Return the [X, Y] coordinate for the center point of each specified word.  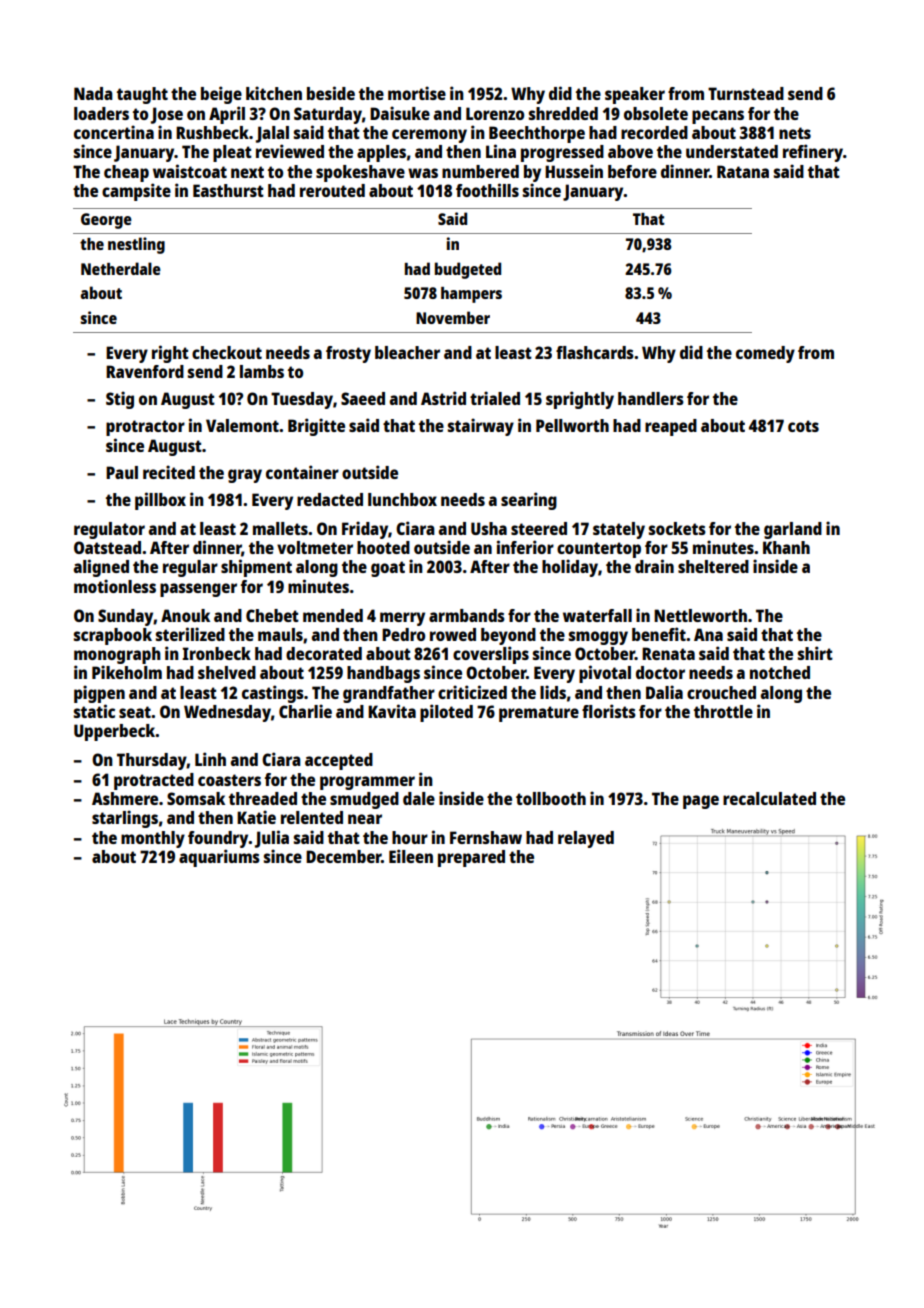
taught [142, 95]
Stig [120, 400]
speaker [635, 95]
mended [333, 615]
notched [780, 672]
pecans [718, 117]
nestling [136, 245]
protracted [154, 781]
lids [553, 692]
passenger [198, 590]
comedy [765, 354]
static [94, 711]
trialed [495, 398]
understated [732, 151]
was [423, 173]
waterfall [597, 615]
